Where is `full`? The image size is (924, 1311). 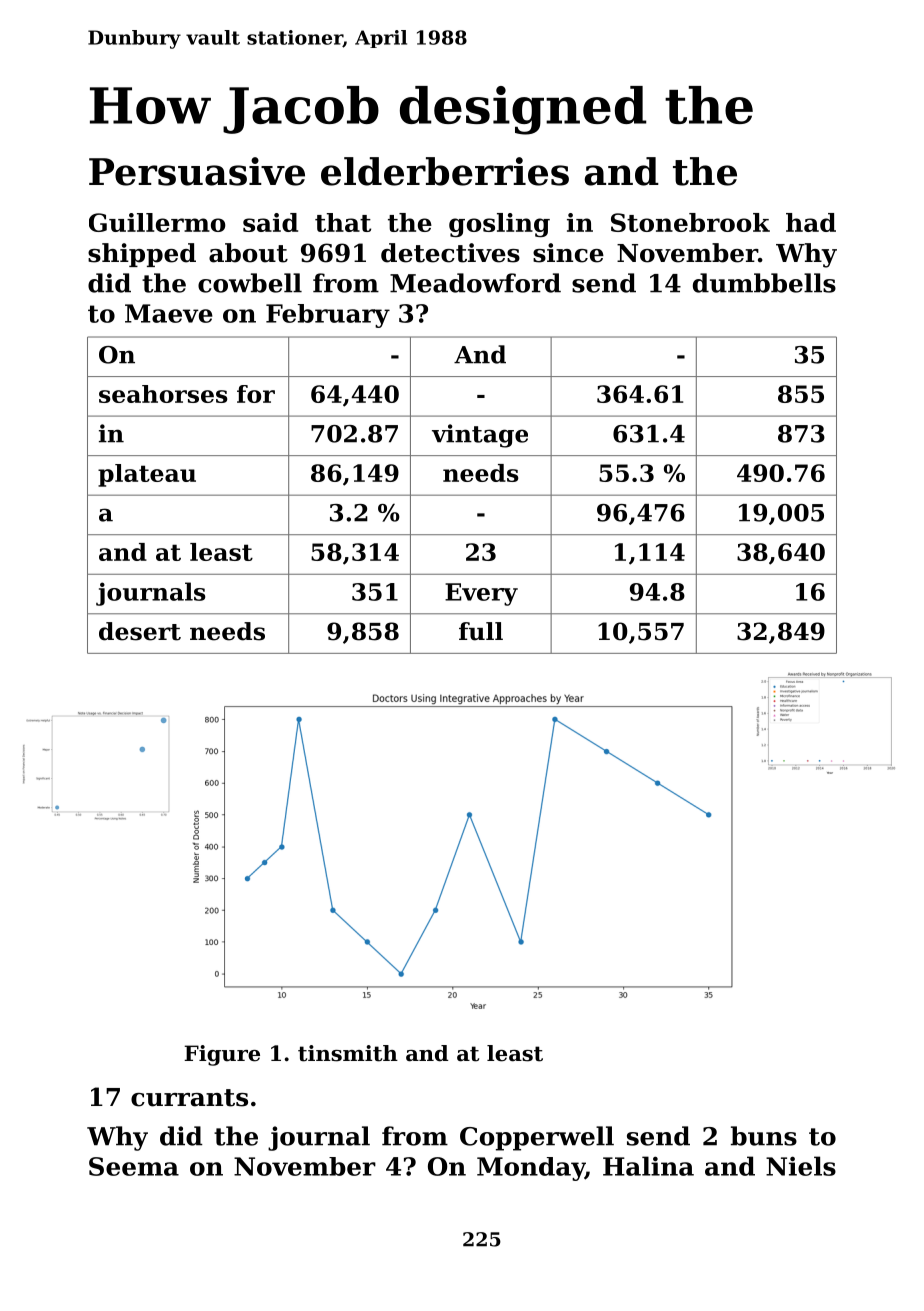 full is located at coordinates (481, 631).
